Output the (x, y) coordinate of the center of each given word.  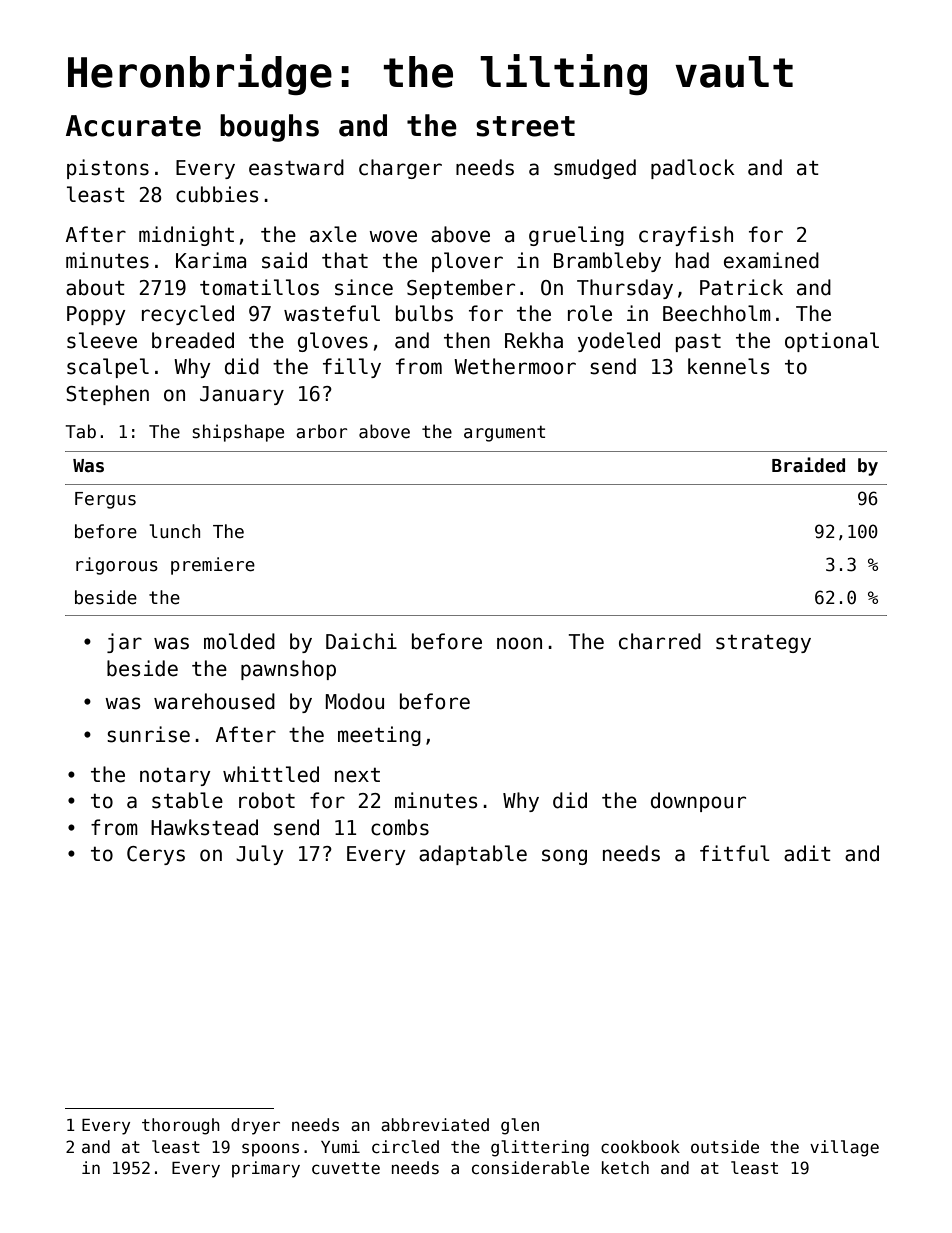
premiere (213, 566)
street (525, 126)
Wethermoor (515, 366)
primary (266, 1169)
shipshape (238, 433)
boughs (269, 128)
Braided (808, 465)
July (260, 855)
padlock (693, 169)
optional (832, 342)
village (844, 1148)
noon (519, 643)
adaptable (473, 855)
